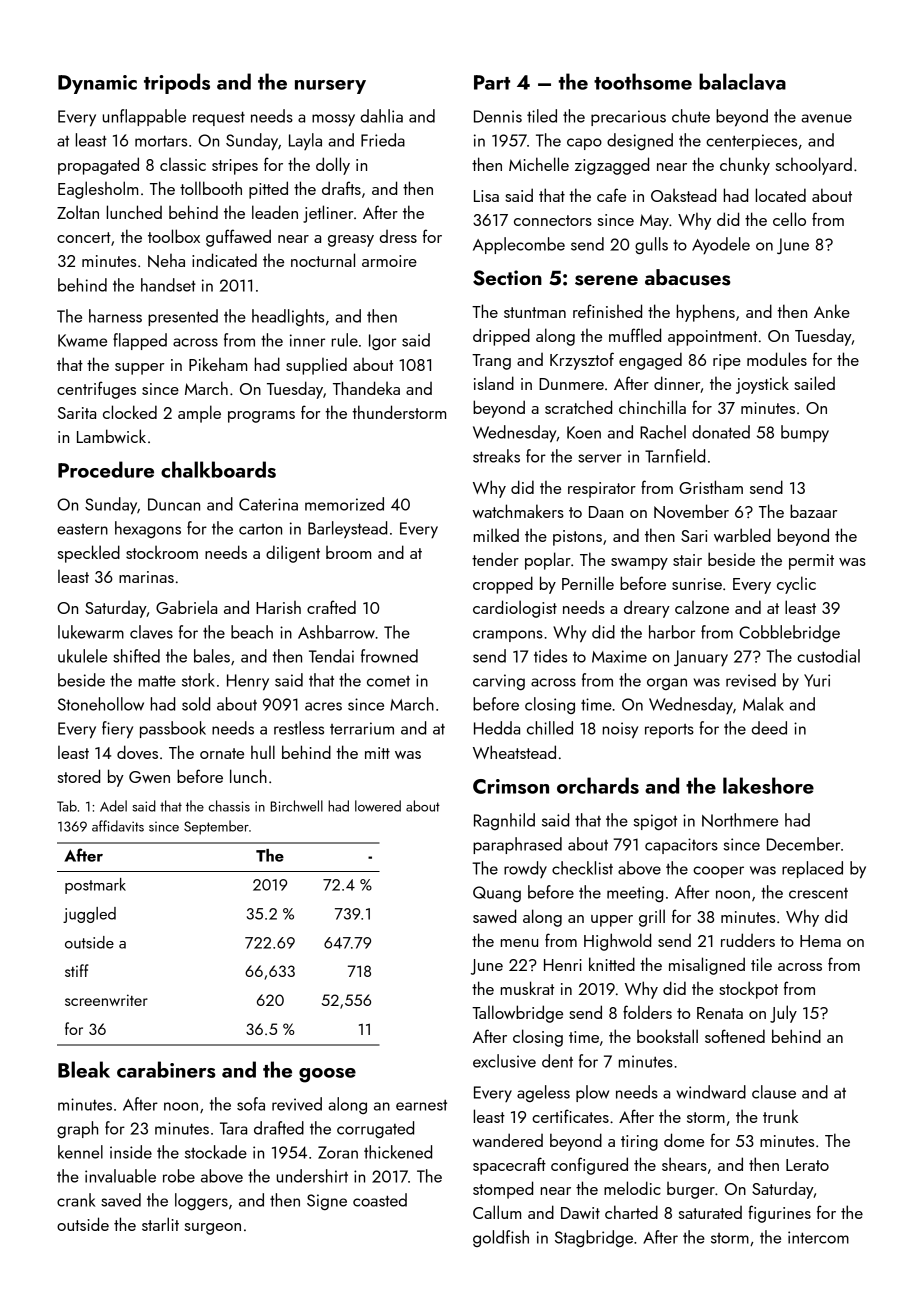  What do you see at coordinates (111, 436) in the screenshot?
I see `Lambwick` at bounding box center [111, 436].
